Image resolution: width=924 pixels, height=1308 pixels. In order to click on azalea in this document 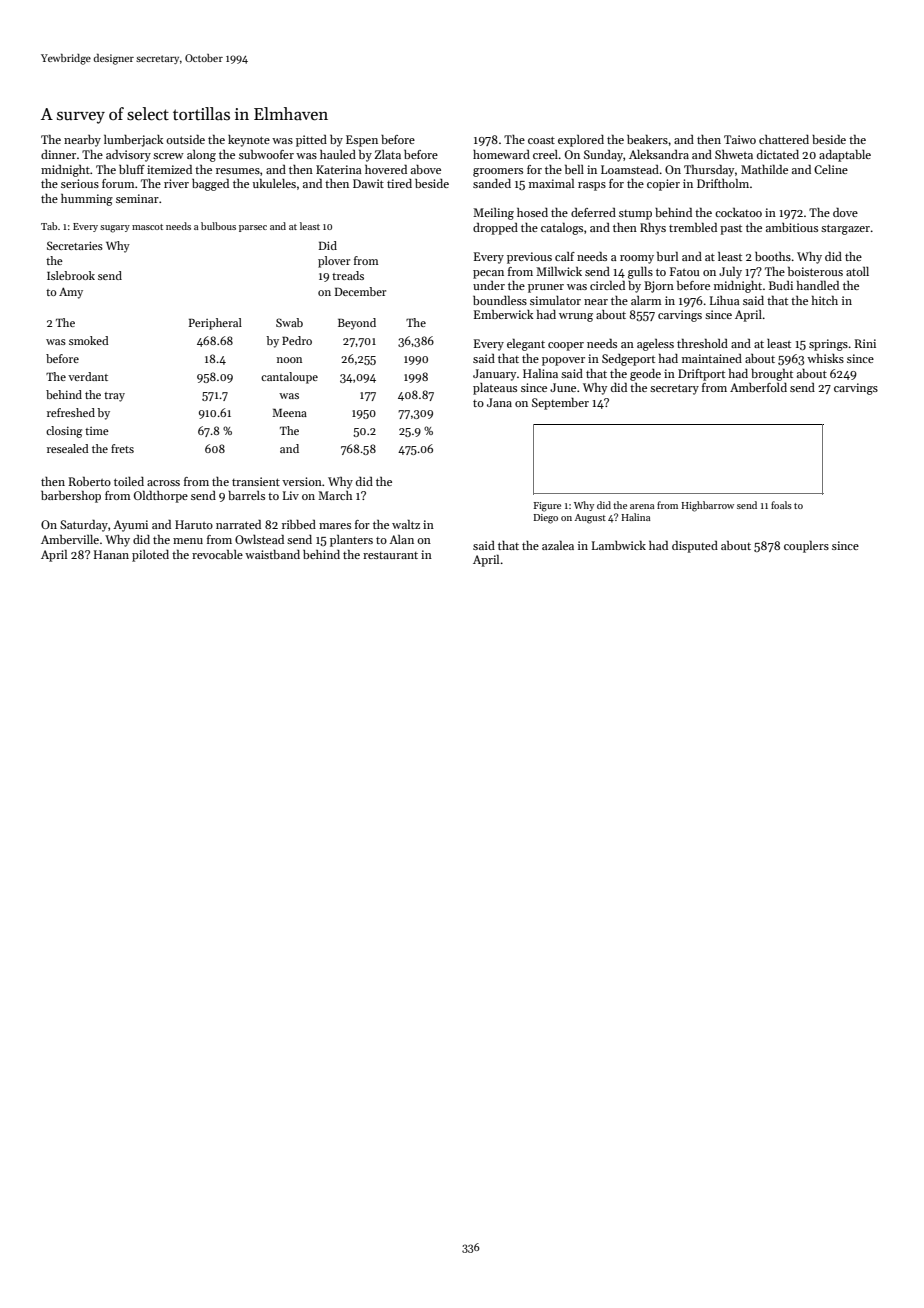, I will do `click(558, 545)`.
